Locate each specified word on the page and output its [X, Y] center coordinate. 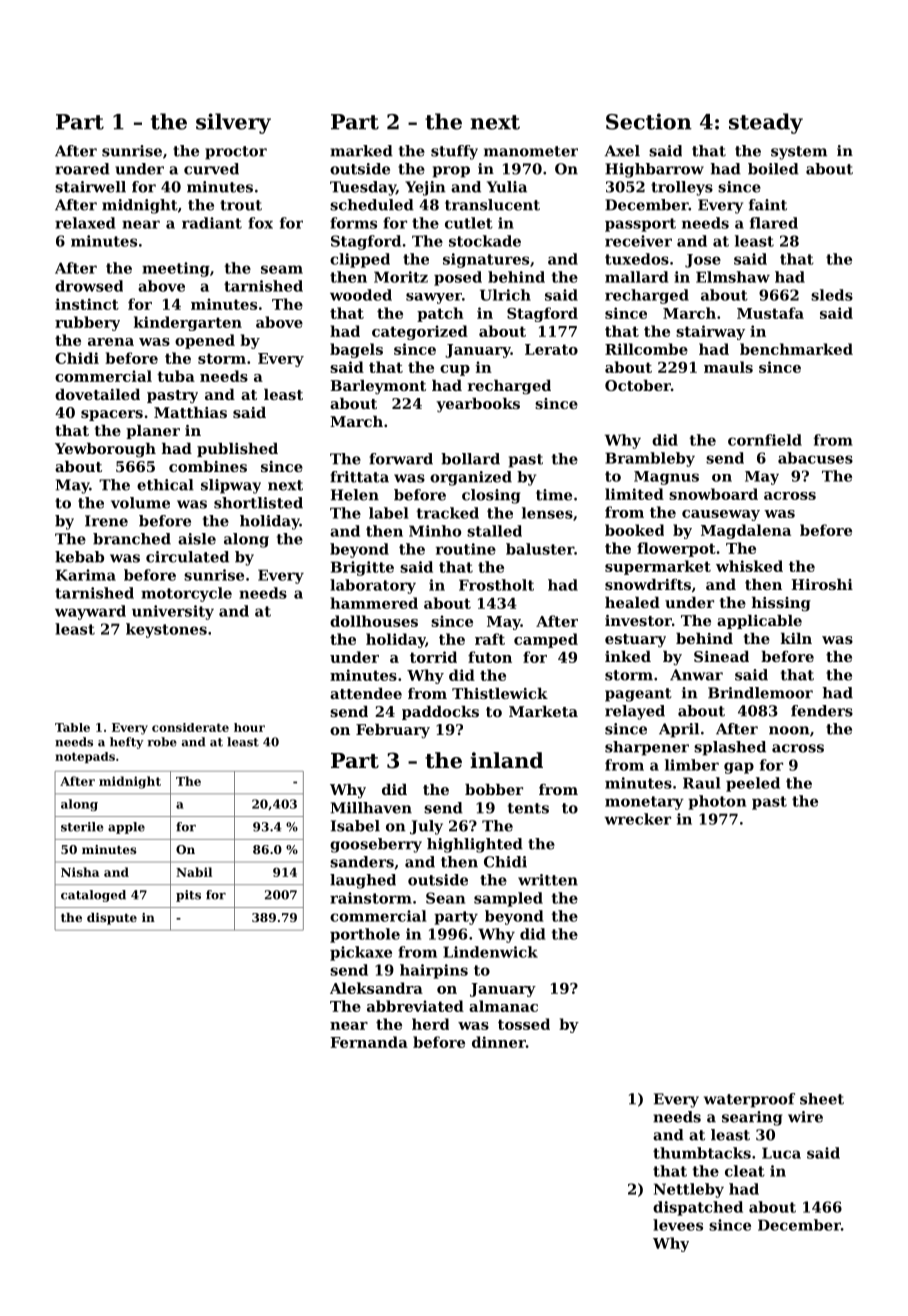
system [799, 153]
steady [766, 123]
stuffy [454, 152]
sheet [822, 1099]
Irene [106, 521]
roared [82, 169]
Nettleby [689, 1190]
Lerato [551, 349]
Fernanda [369, 1042]
